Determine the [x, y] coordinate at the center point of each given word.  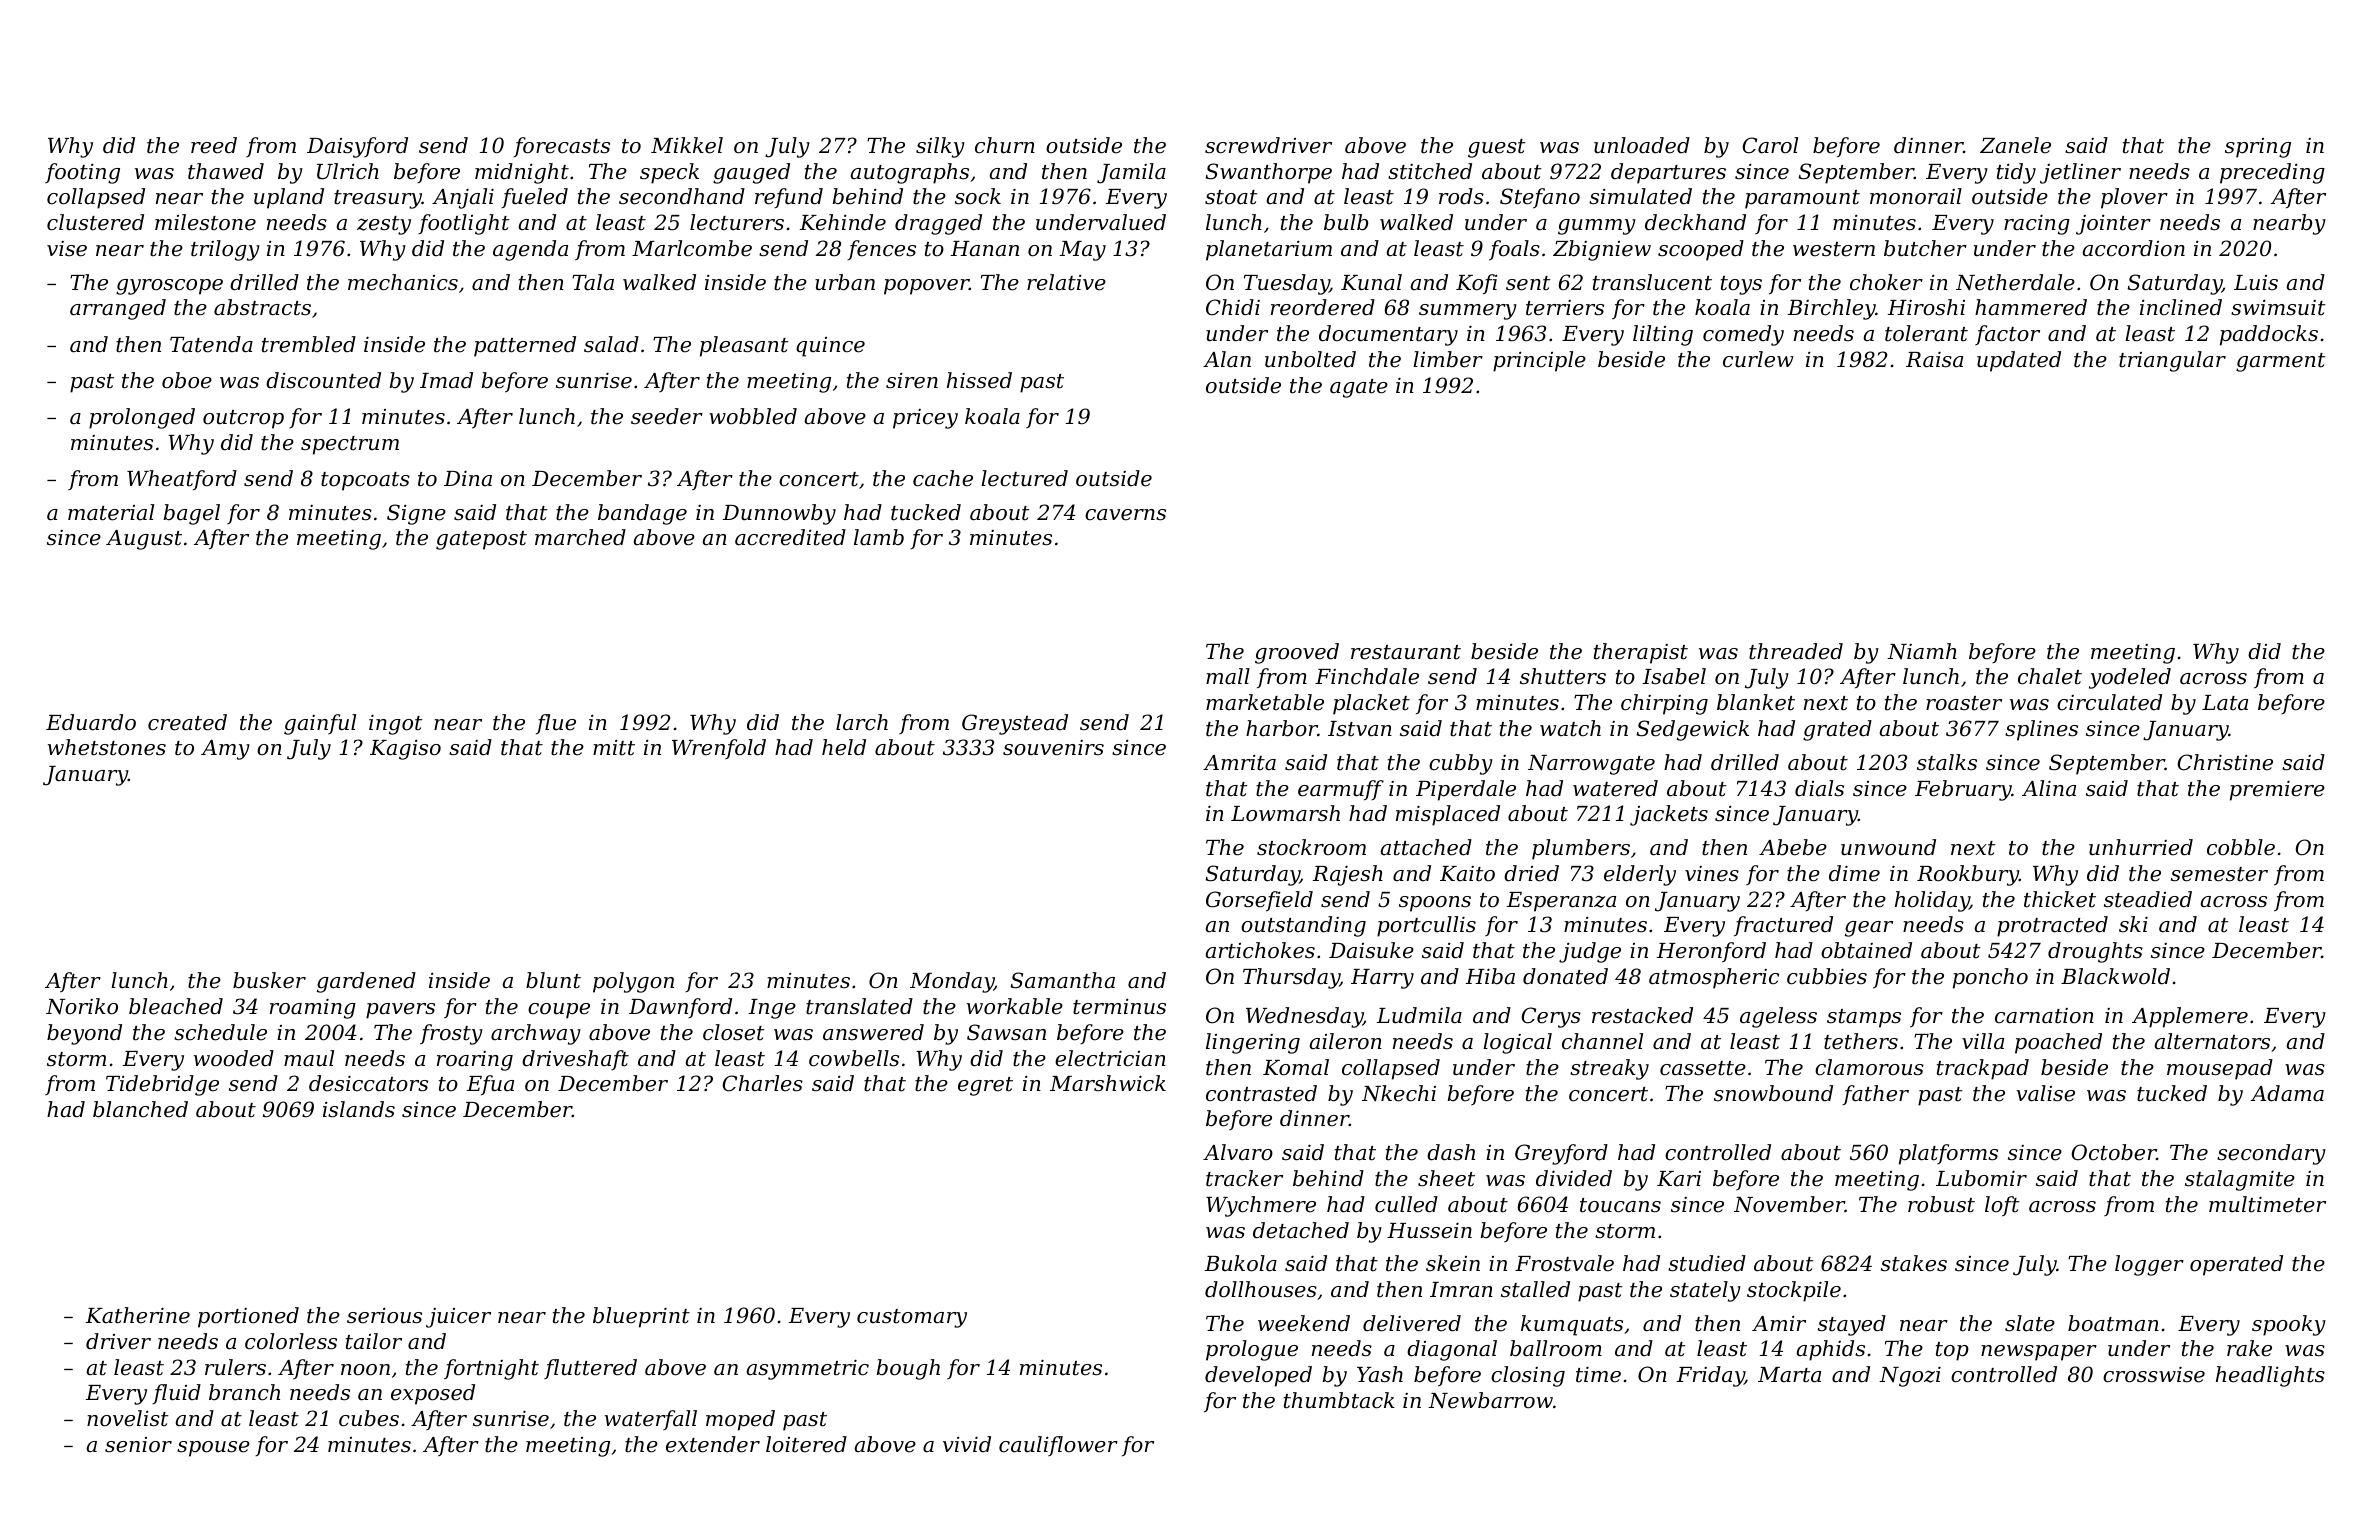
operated [2236, 1265]
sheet [1446, 1178]
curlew [1758, 359]
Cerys [1551, 1017]
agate [1359, 388]
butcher [1925, 248]
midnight [522, 173]
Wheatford [182, 480]
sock [978, 196]
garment [2281, 362]
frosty [451, 1034]
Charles [763, 1083]
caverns [1125, 515]
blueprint [641, 1317]
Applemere [2190, 1017]
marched [580, 537]
